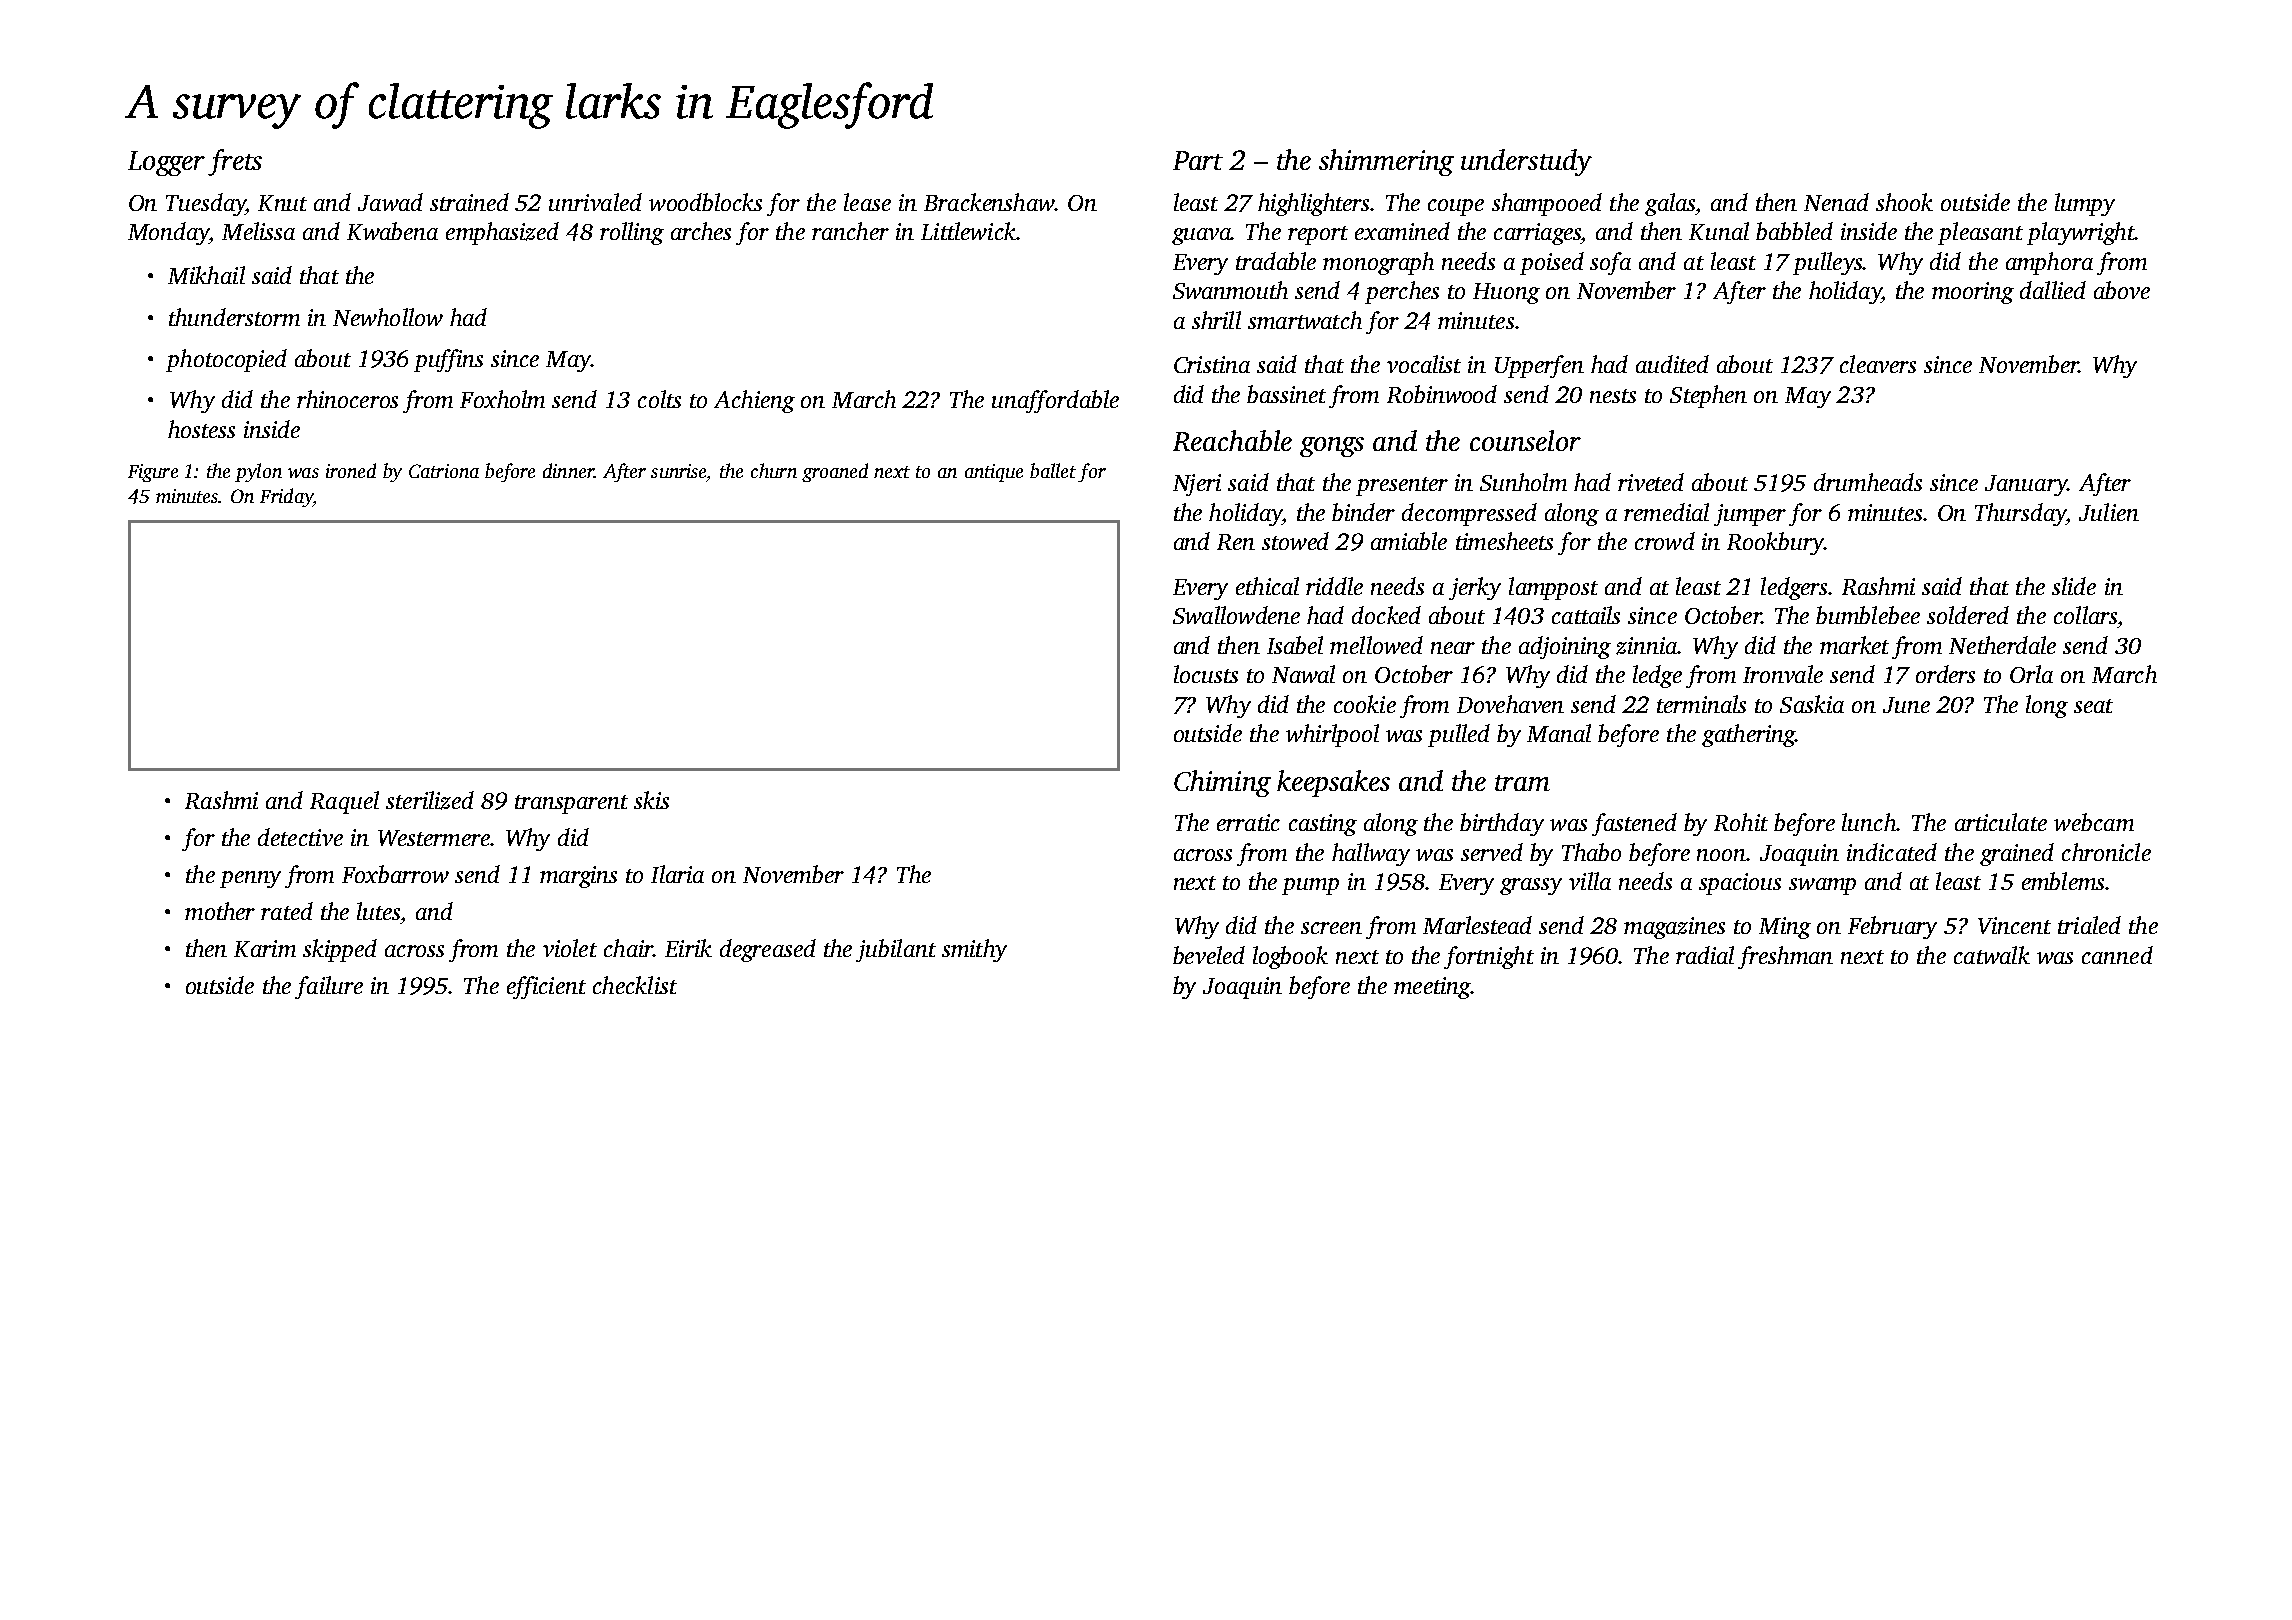  I want to click on above, so click(2122, 290).
